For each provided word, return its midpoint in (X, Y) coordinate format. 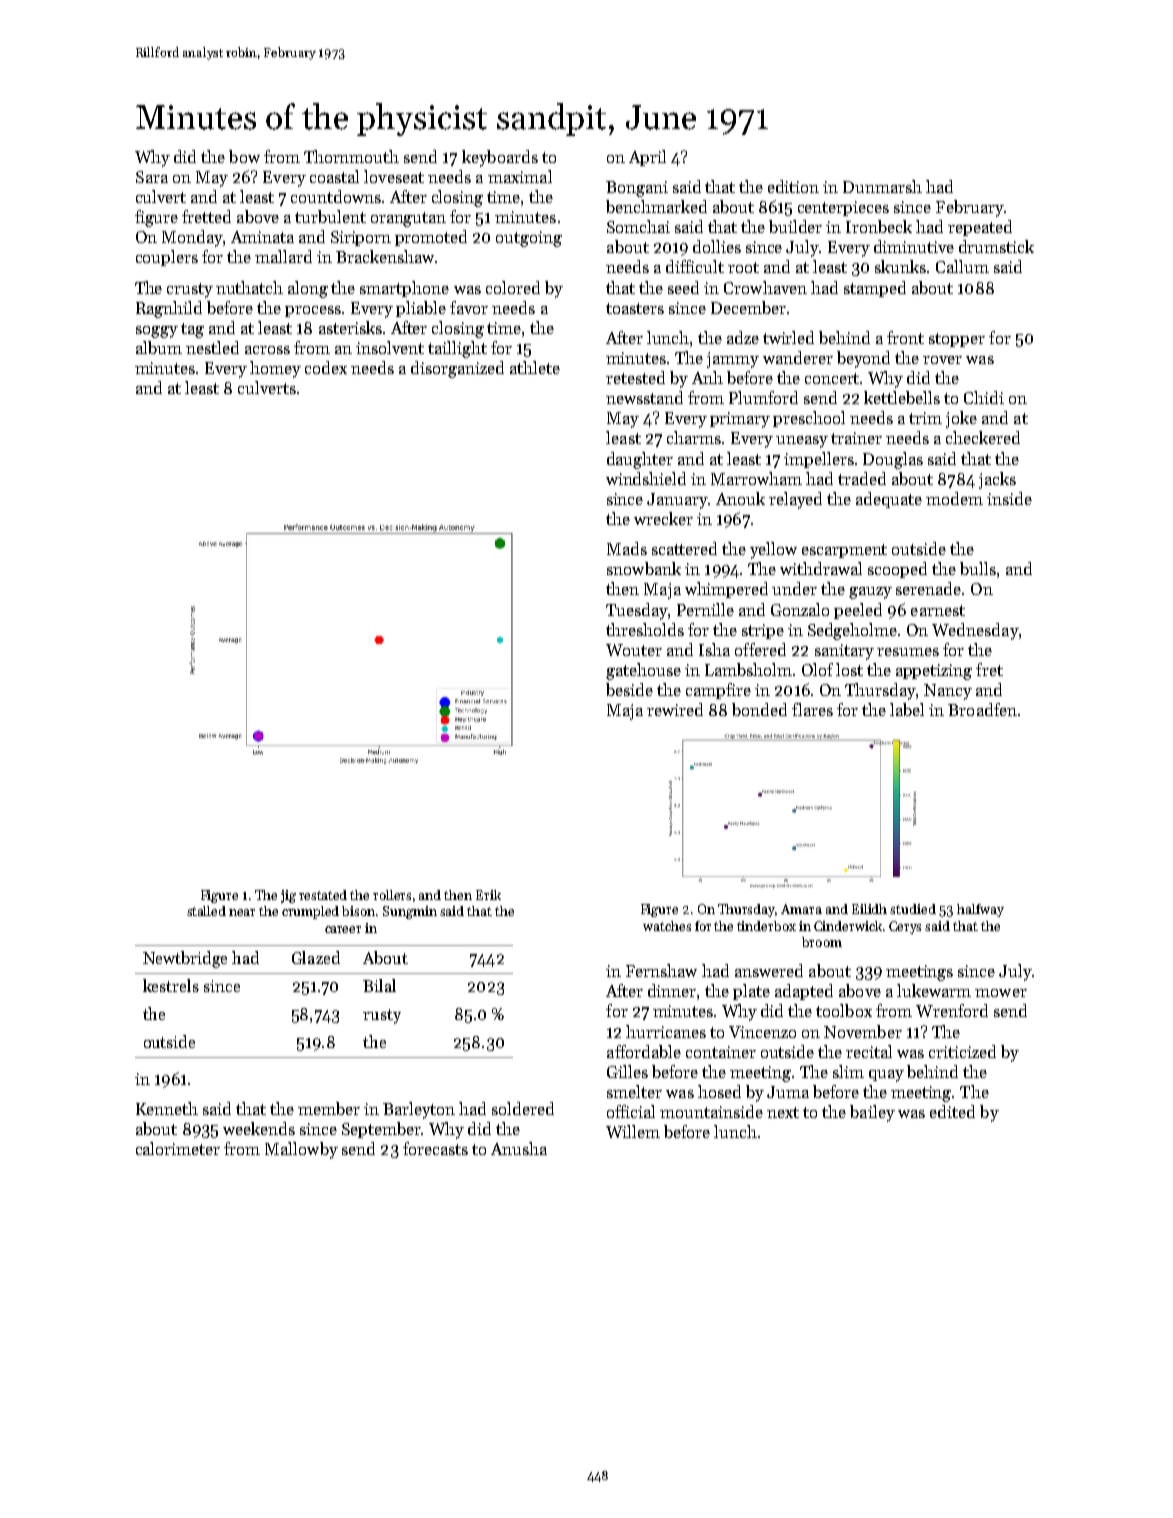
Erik (488, 895)
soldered (523, 1108)
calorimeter (178, 1148)
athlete (535, 367)
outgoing (529, 239)
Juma (788, 1092)
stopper (957, 340)
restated (323, 895)
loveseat (394, 176)
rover (942, 360)
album (159, 347)
